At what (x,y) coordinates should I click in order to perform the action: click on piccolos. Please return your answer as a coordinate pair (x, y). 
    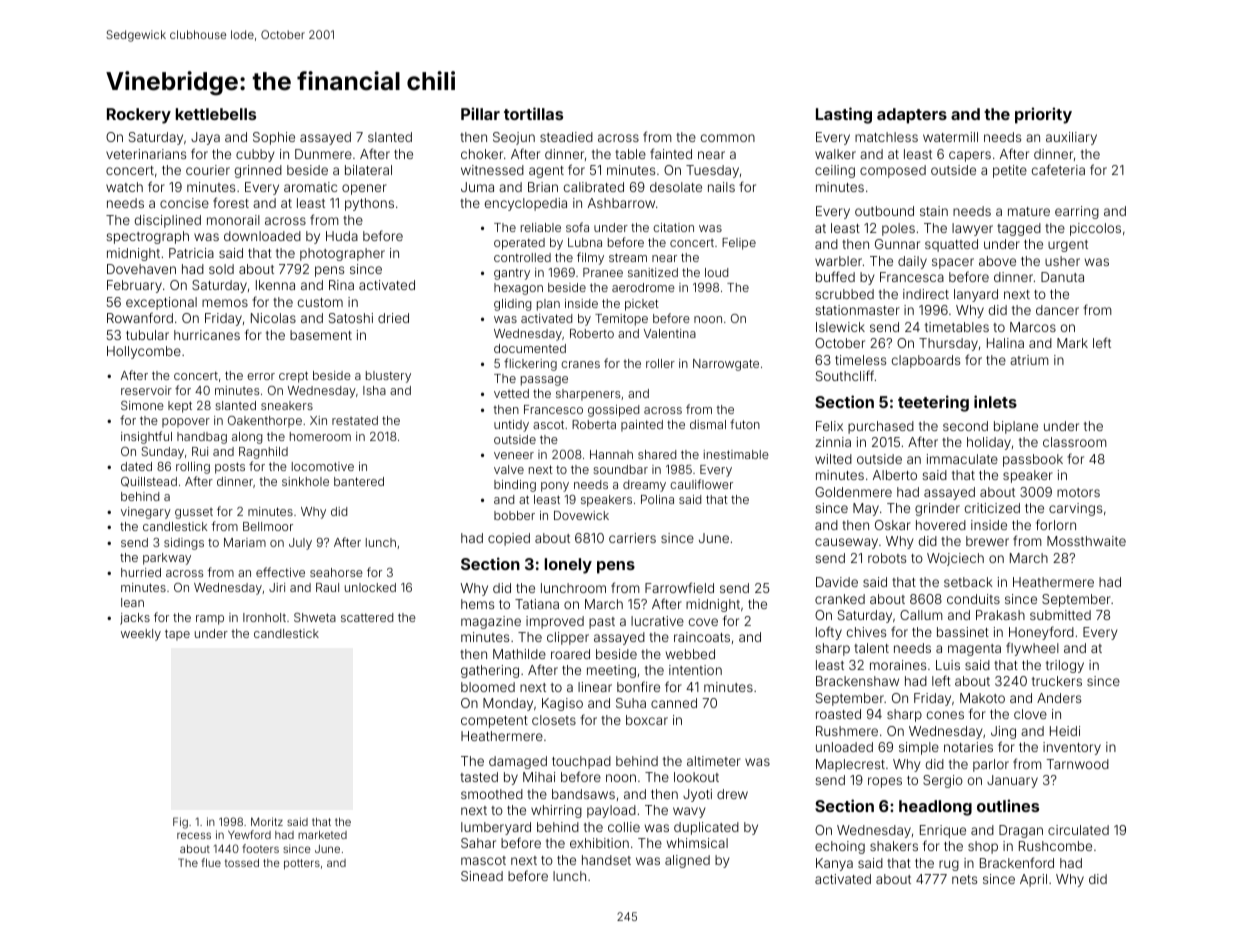
    Looking at the image, I should click on (1095, 229).
